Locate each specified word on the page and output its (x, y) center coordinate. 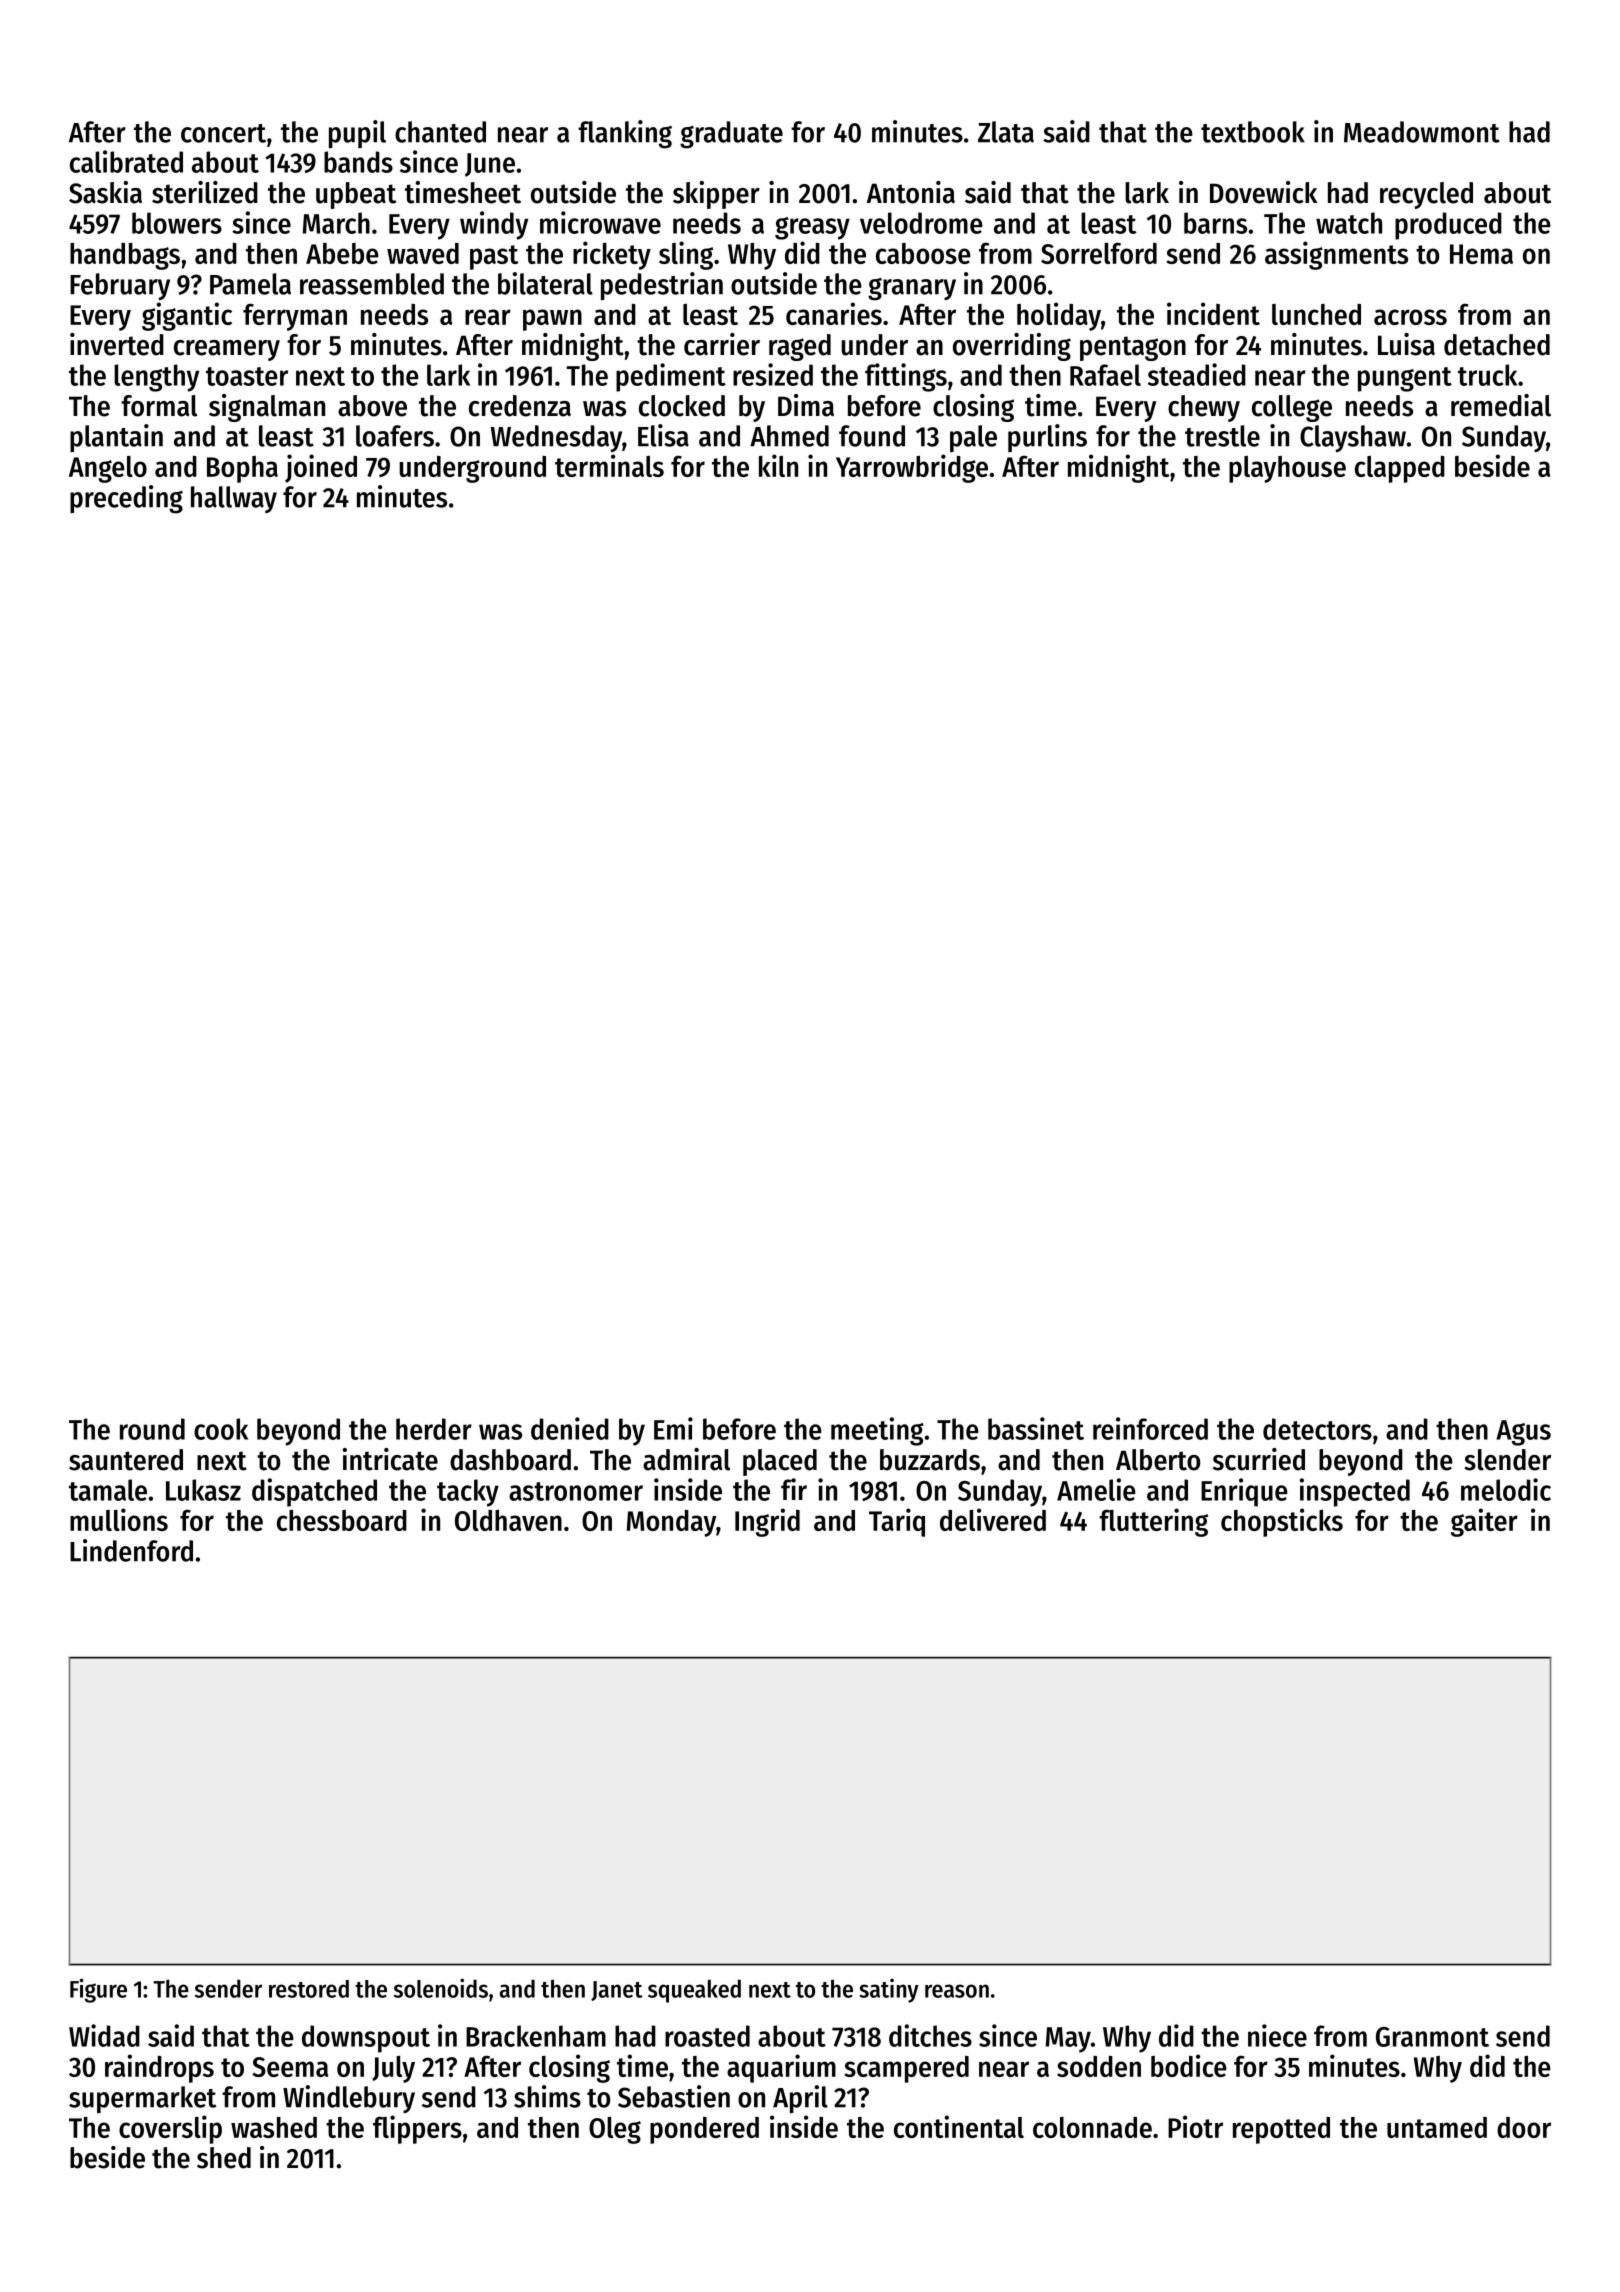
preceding (126, 499)
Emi (673, 1428)
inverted (117, 344)
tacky (468, 1493)
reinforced (1150, 1428)
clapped (1400, 469)
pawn (552, 320)
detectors (1317, 1429)
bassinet (1036, 1428)
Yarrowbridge (912, 468)
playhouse (1287, 469)
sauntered (126, 1460)
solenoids (441, 1988)
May (1068, 2040)
